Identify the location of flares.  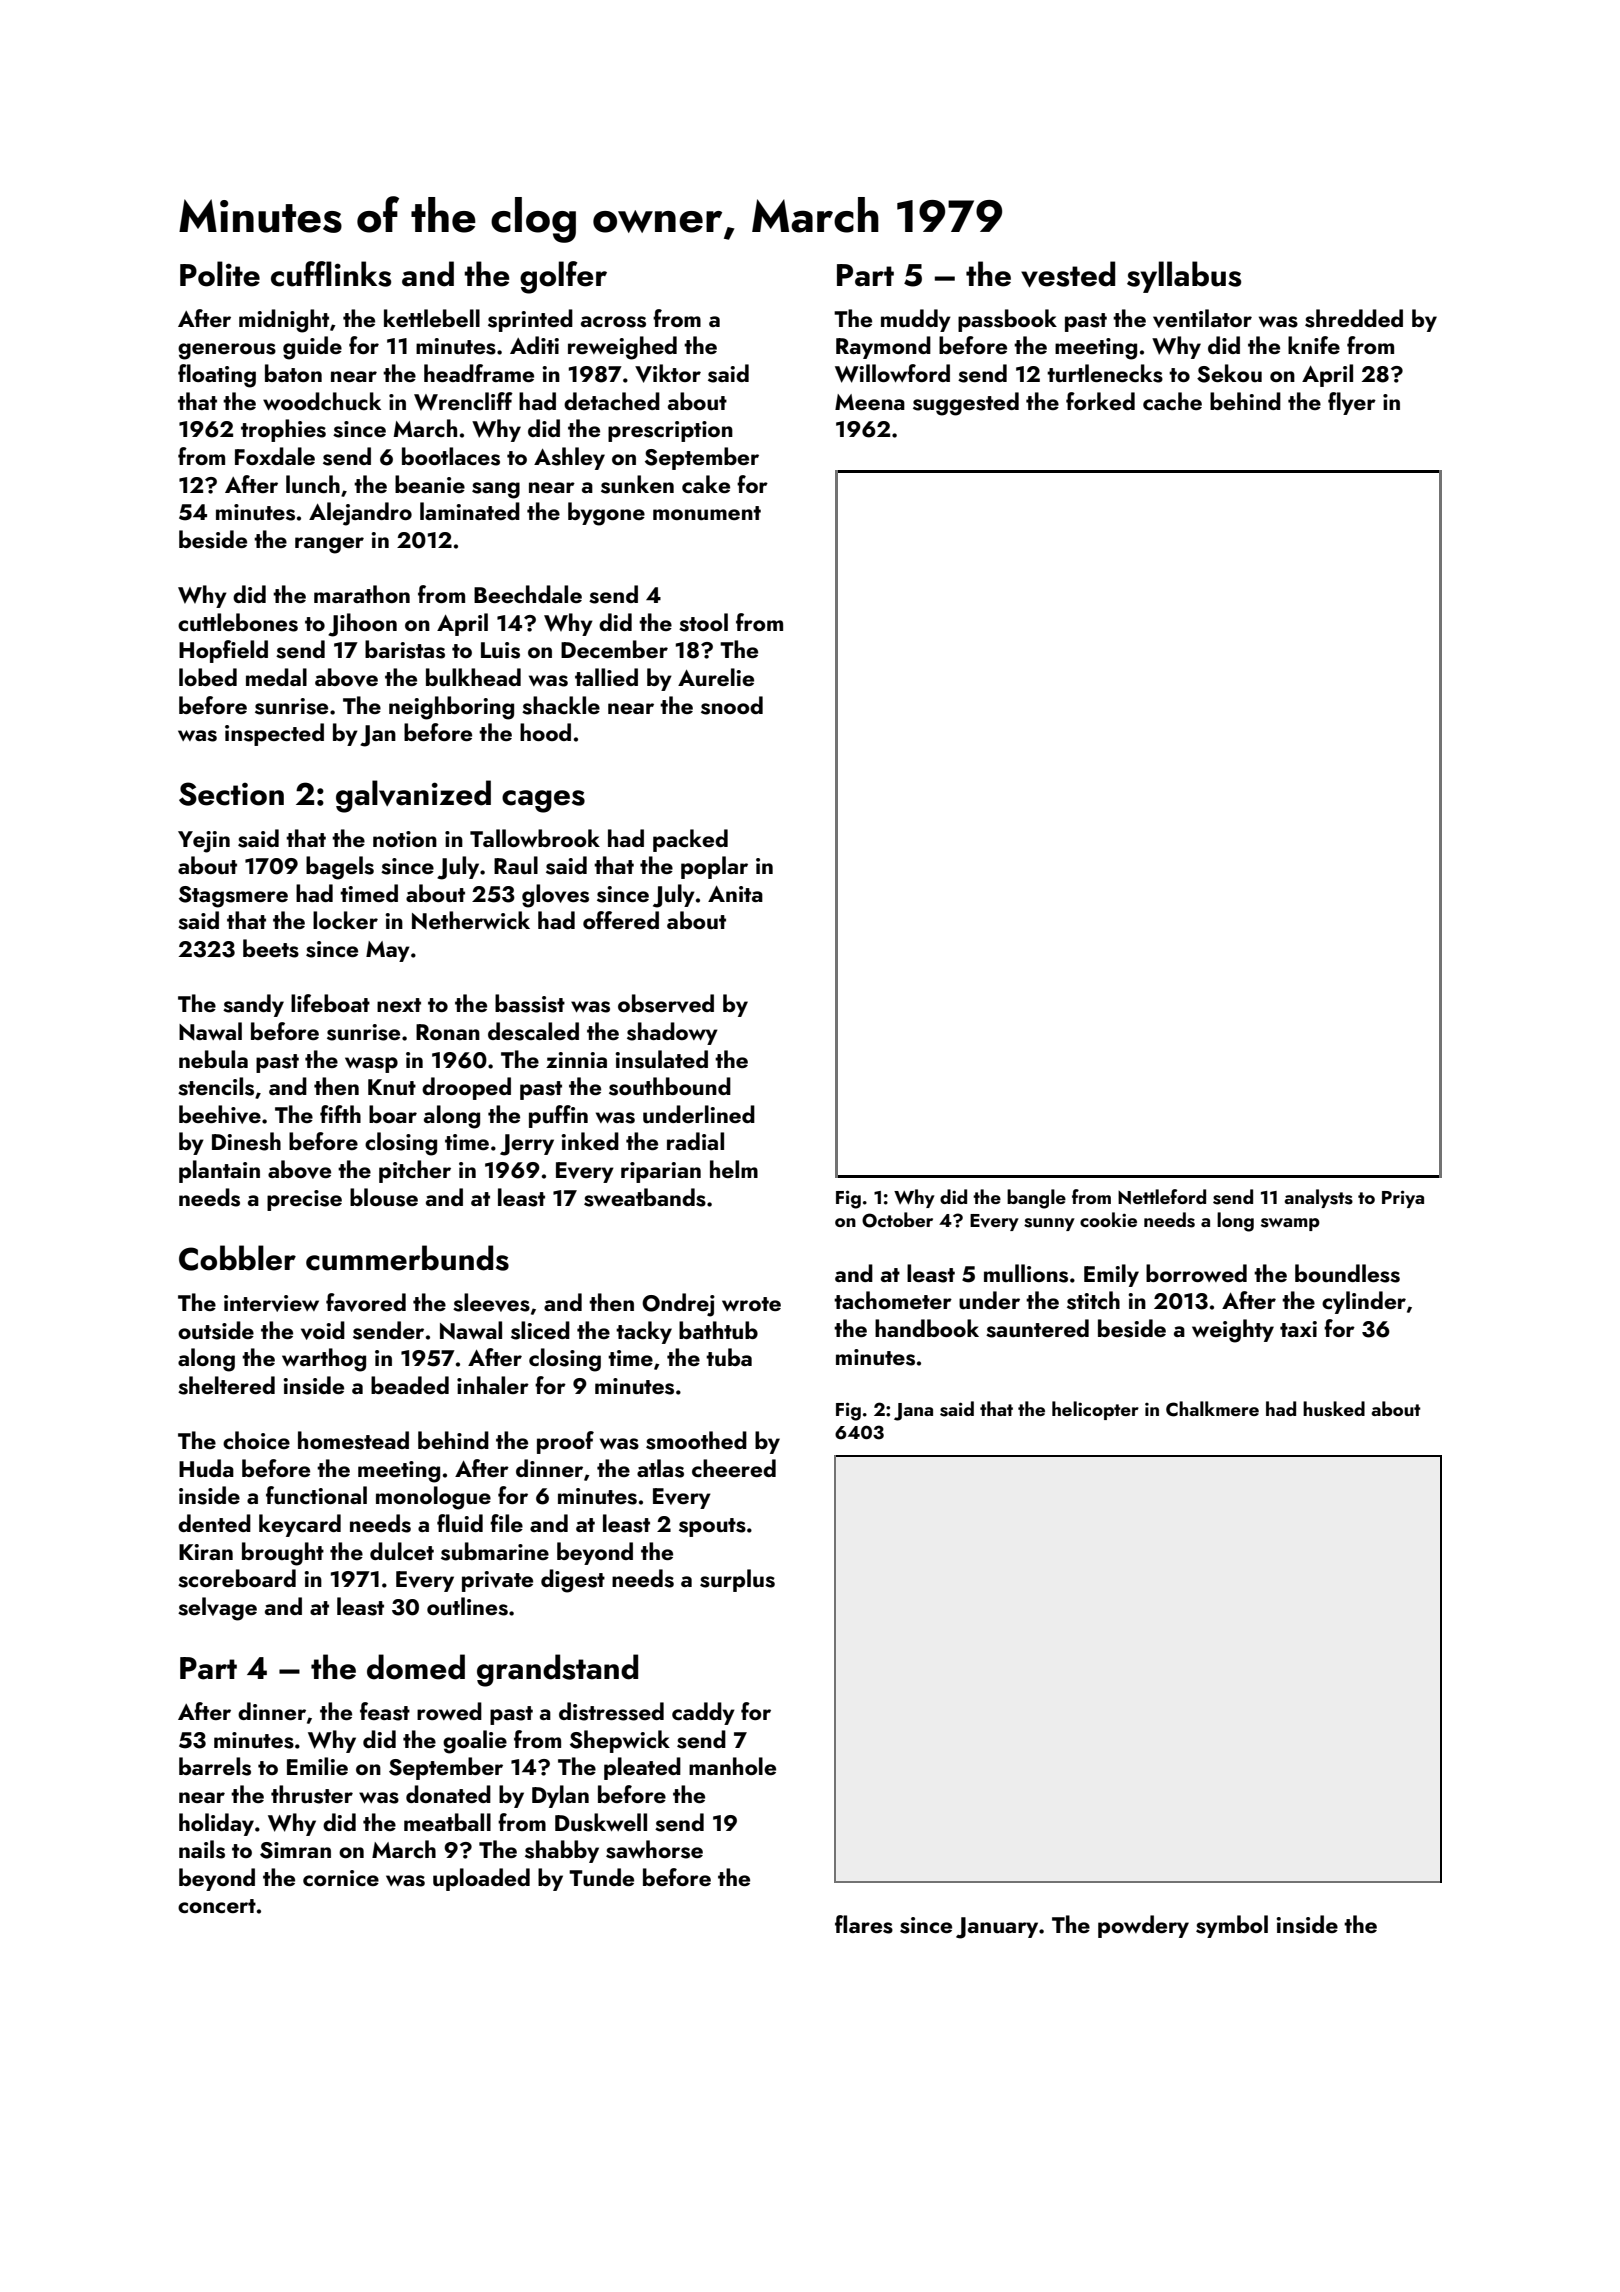
(864, 1924).
